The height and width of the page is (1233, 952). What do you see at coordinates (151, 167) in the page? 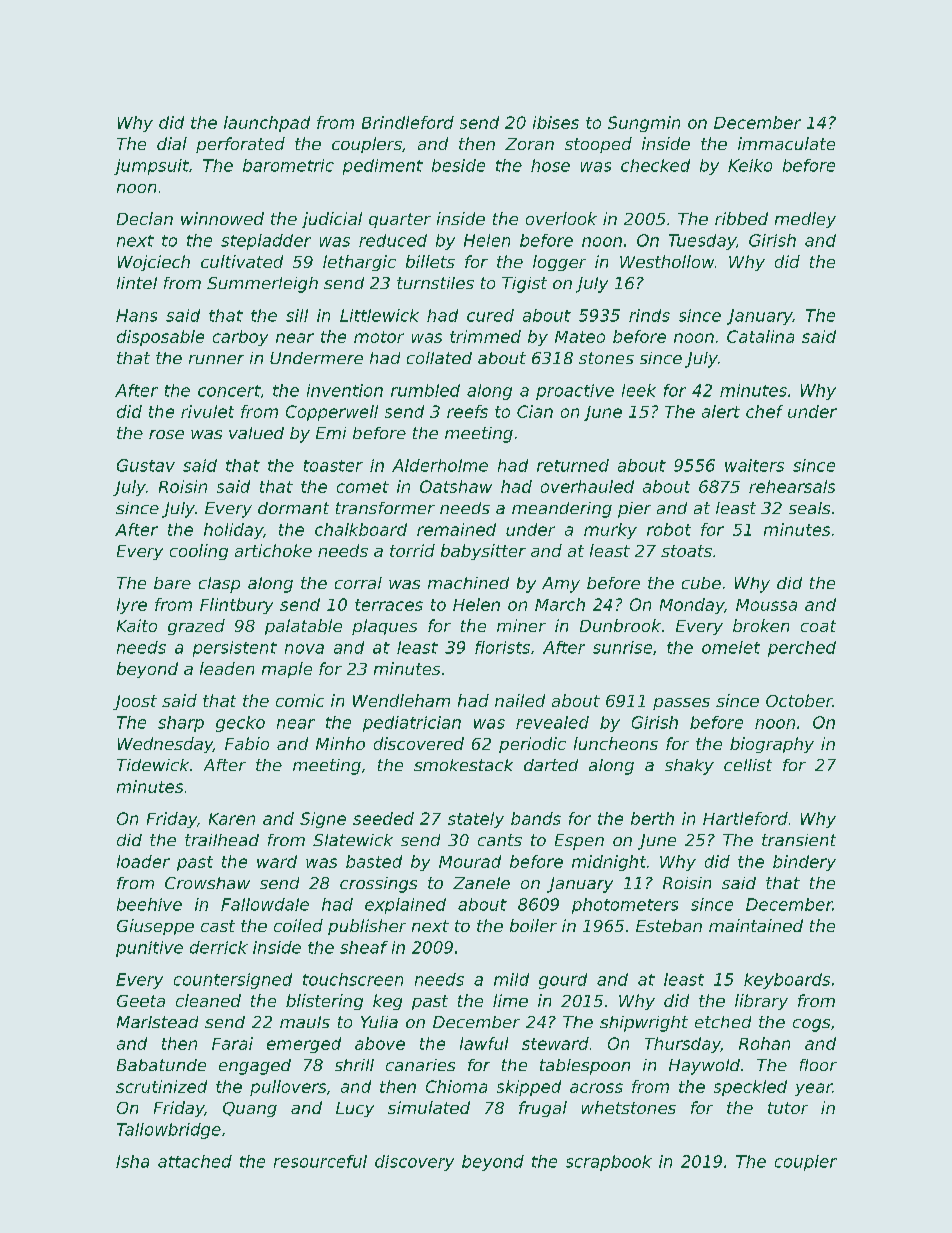
I see `jumpsuit` at bounding box center [151, 167].
